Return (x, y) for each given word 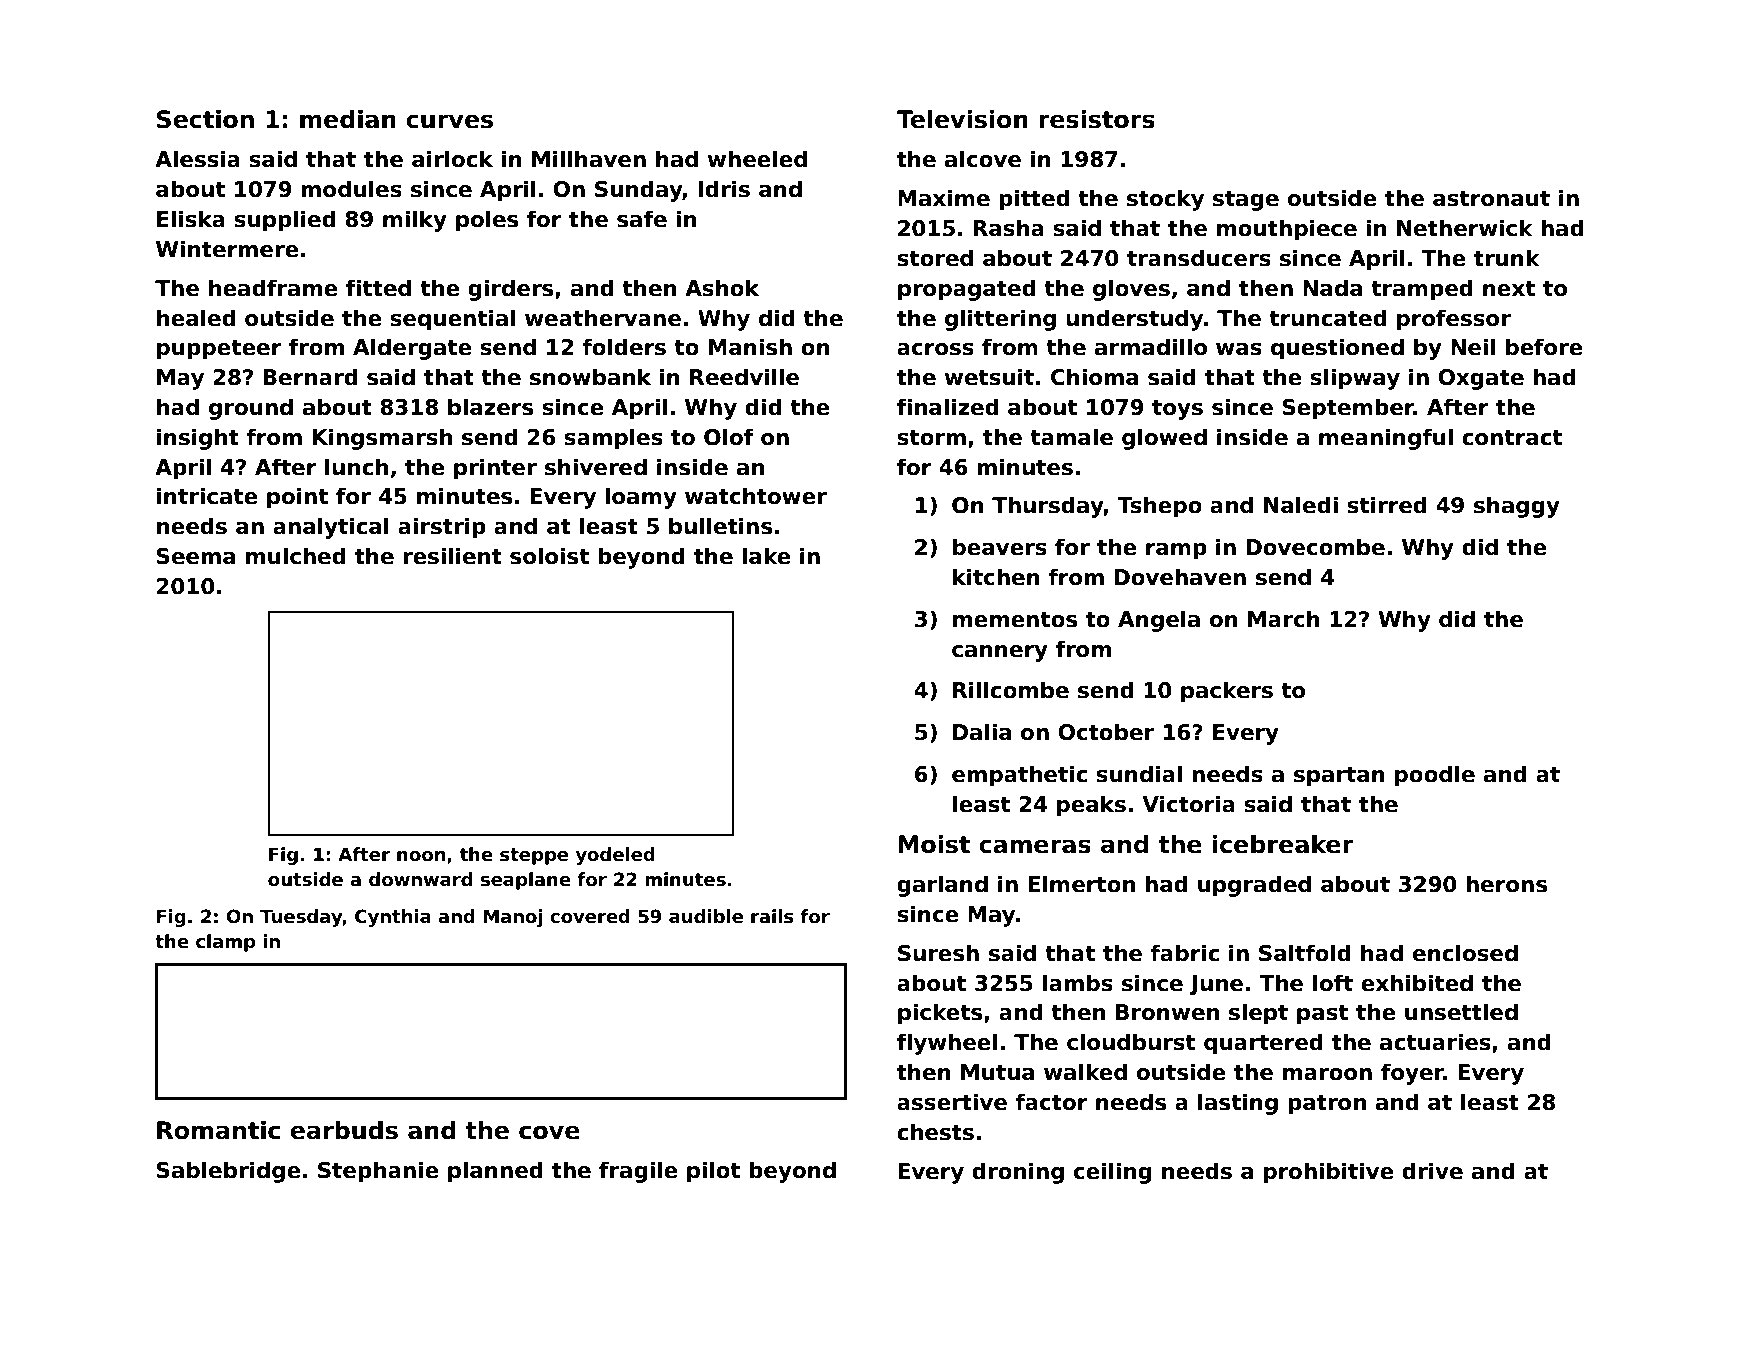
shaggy (1517, 507)
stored (935, 258)
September (1348, 409)
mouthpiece (1287, 230)
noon (421, 856)
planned (495, 1172)
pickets (940, 1014)
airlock (452, 159)
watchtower (756, 496)
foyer (1412, 1074)
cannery (1000, 653)
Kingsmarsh (382, 439)
